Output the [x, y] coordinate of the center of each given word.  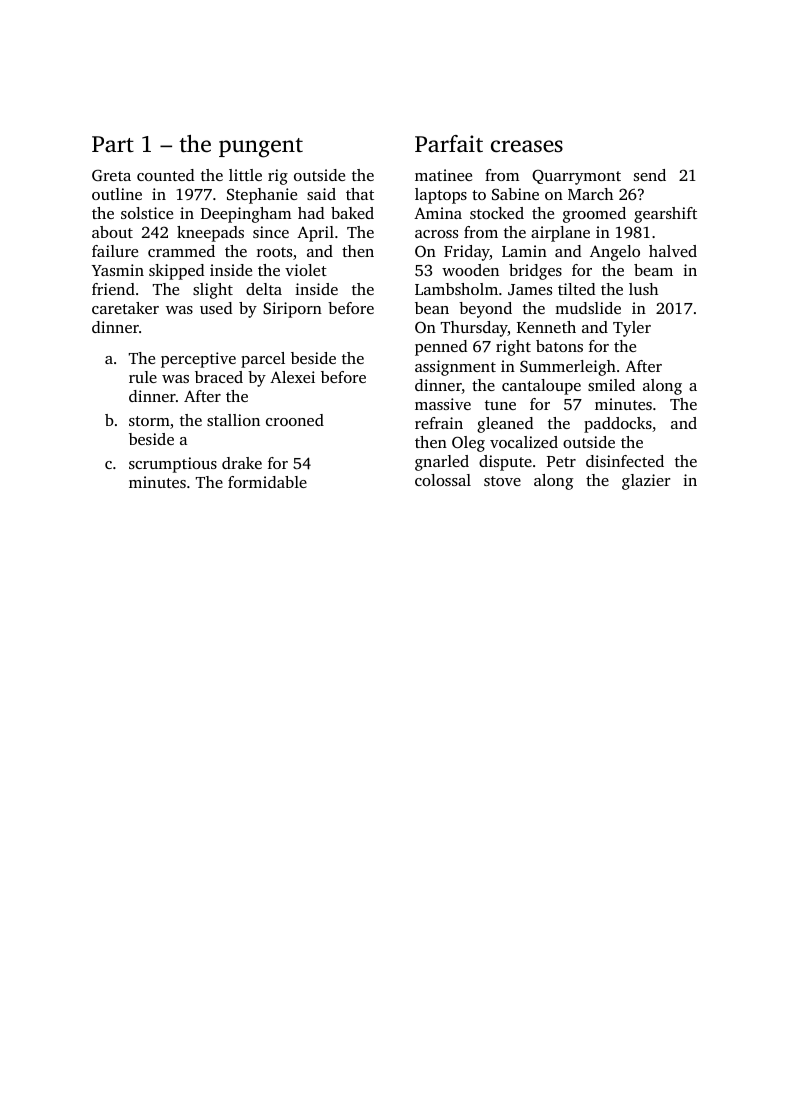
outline [117, 194]
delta [264, 289]
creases [527, 146]
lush [643, 289]
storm [149, 421]
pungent [261, 148]
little [245, 175]
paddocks [618, 425]
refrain [439, 423]
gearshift [665, 215]
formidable [267, 482]
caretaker [125, 308]
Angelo [615, 253]
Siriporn [292, 310]
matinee [443, 175]
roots [274, 252]
